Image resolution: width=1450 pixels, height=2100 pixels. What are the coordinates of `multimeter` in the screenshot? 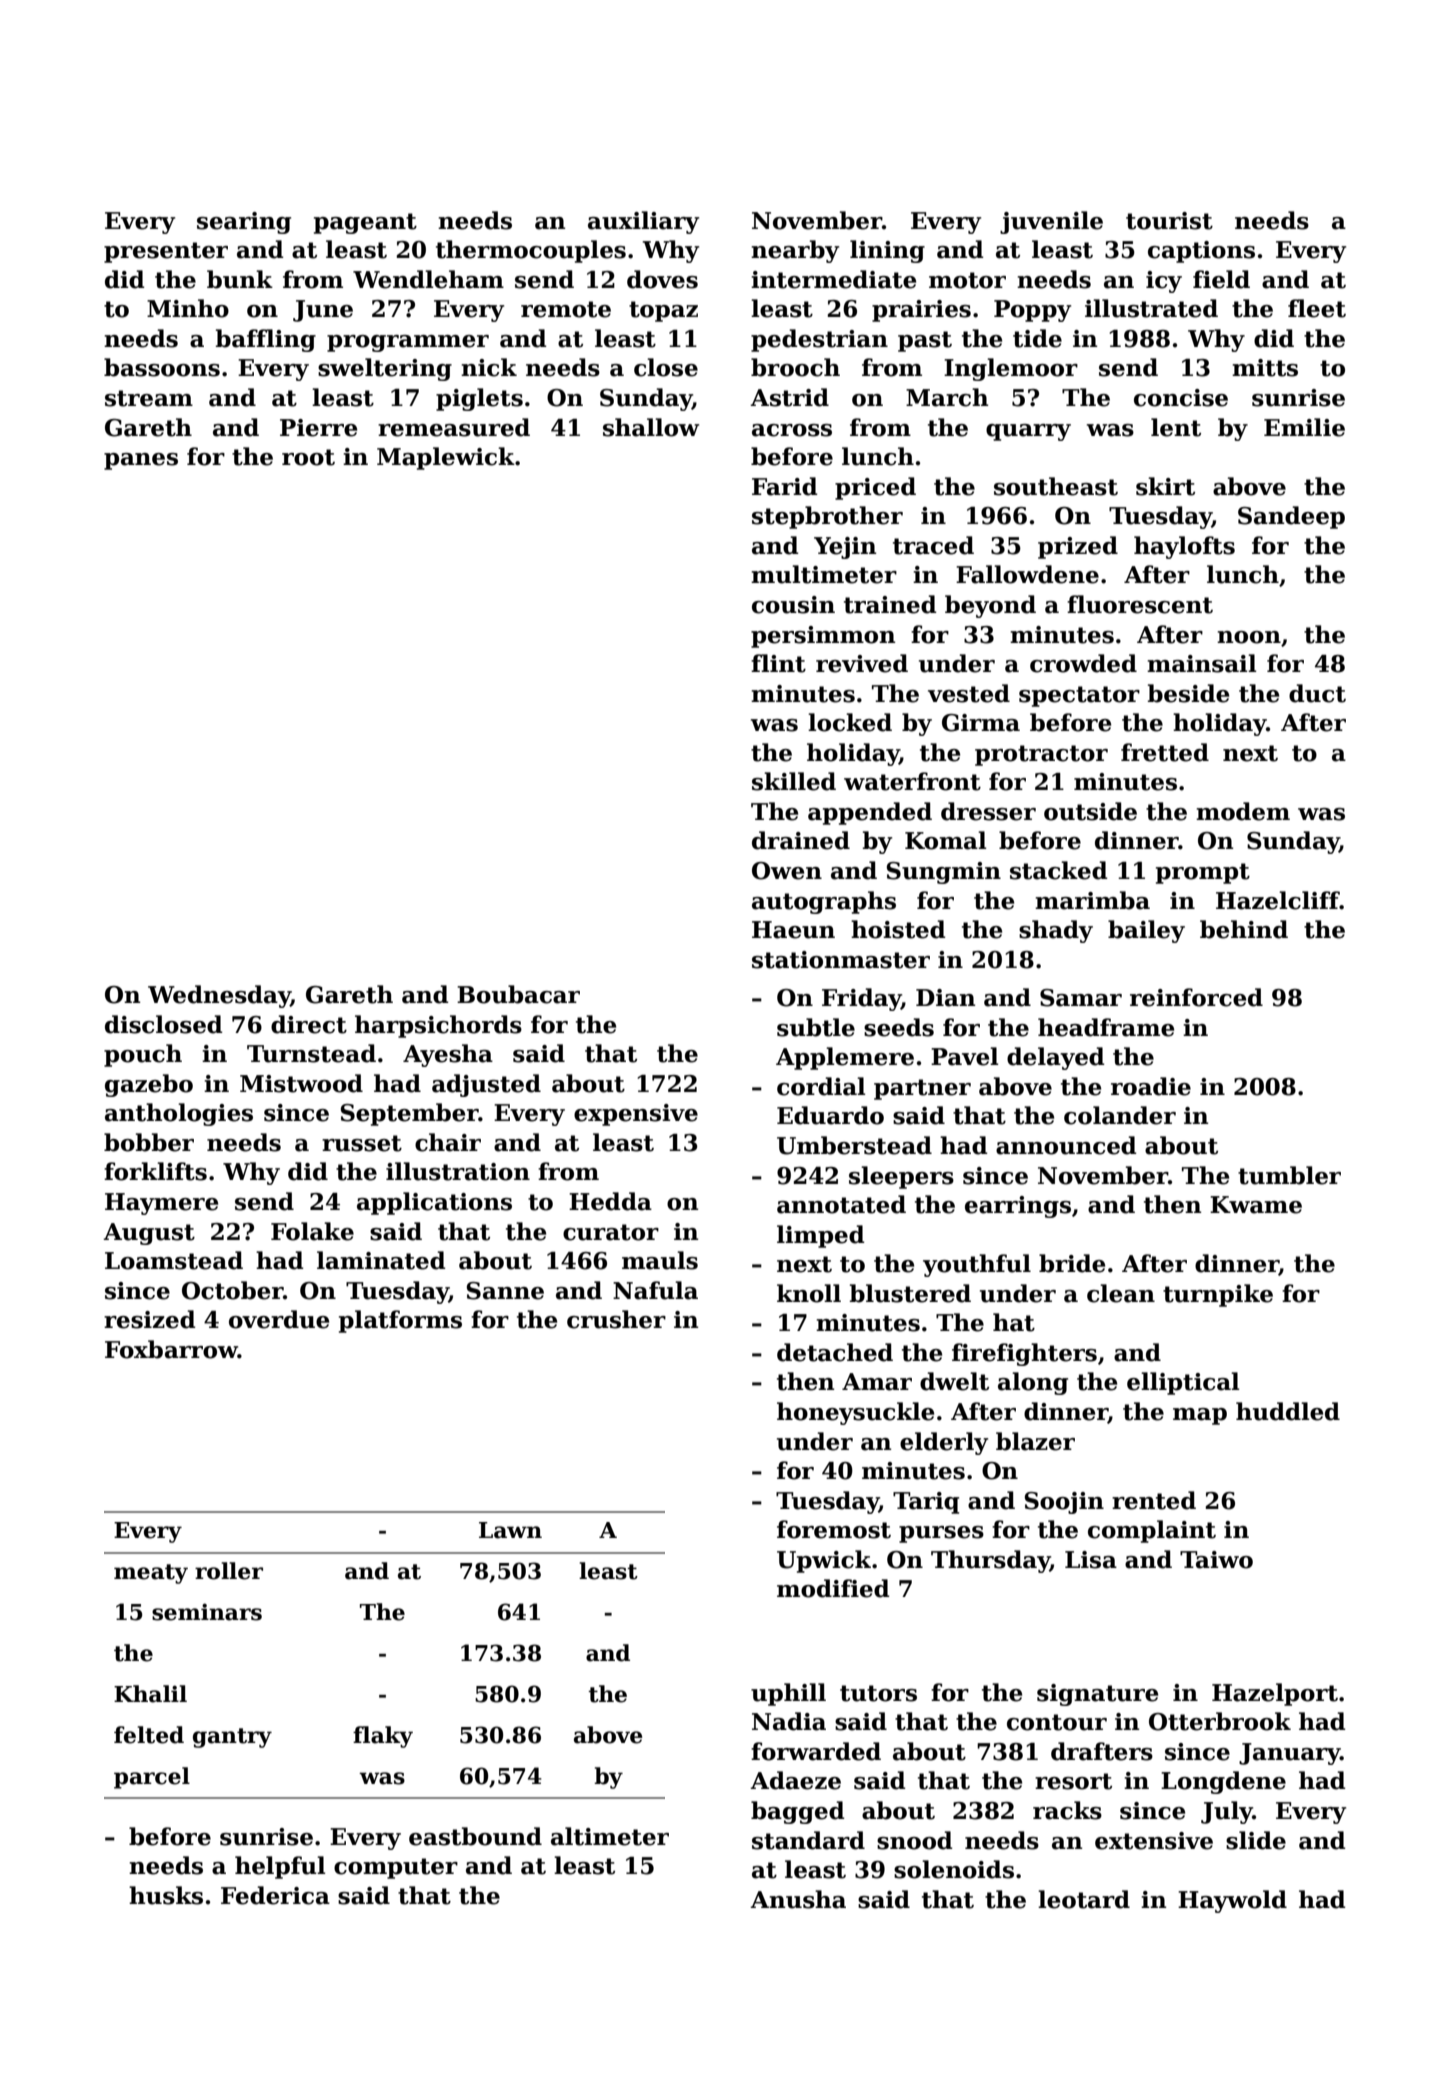 It's located at (824, 574).
